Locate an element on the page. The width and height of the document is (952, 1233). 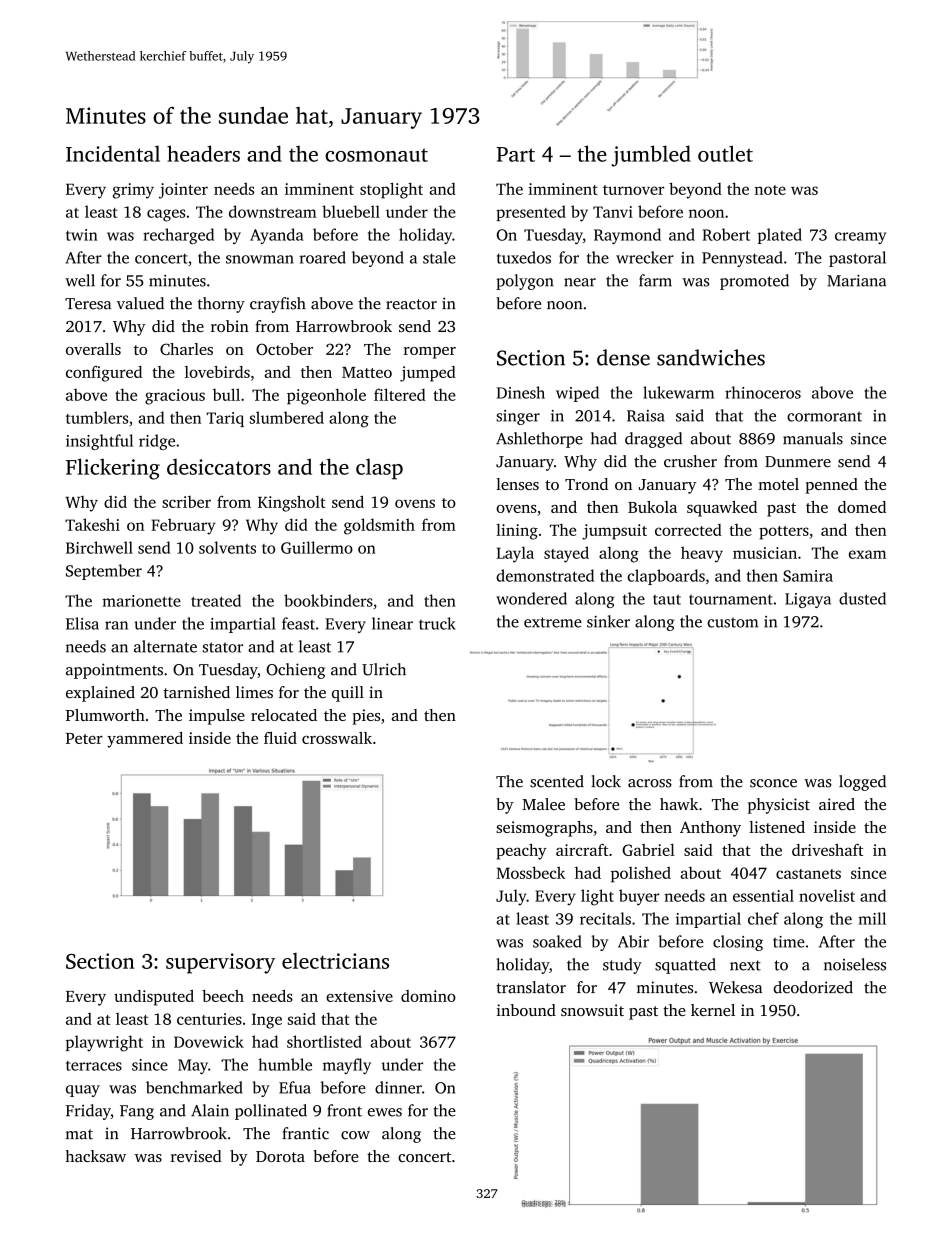
truck is located at coordinates (437, 623).
